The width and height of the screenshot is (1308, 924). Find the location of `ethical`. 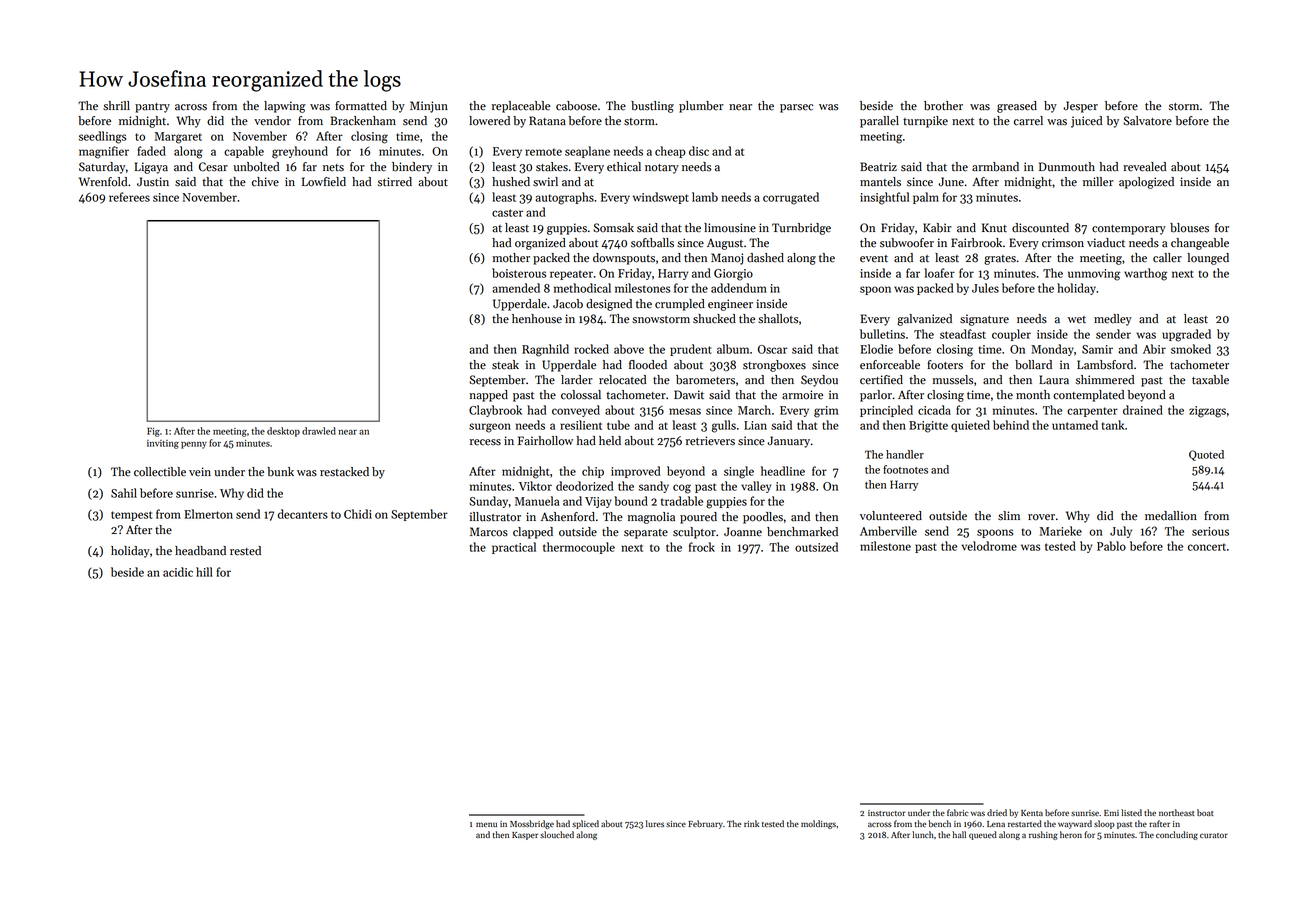

ethical is located at coordinates (624, 167).
